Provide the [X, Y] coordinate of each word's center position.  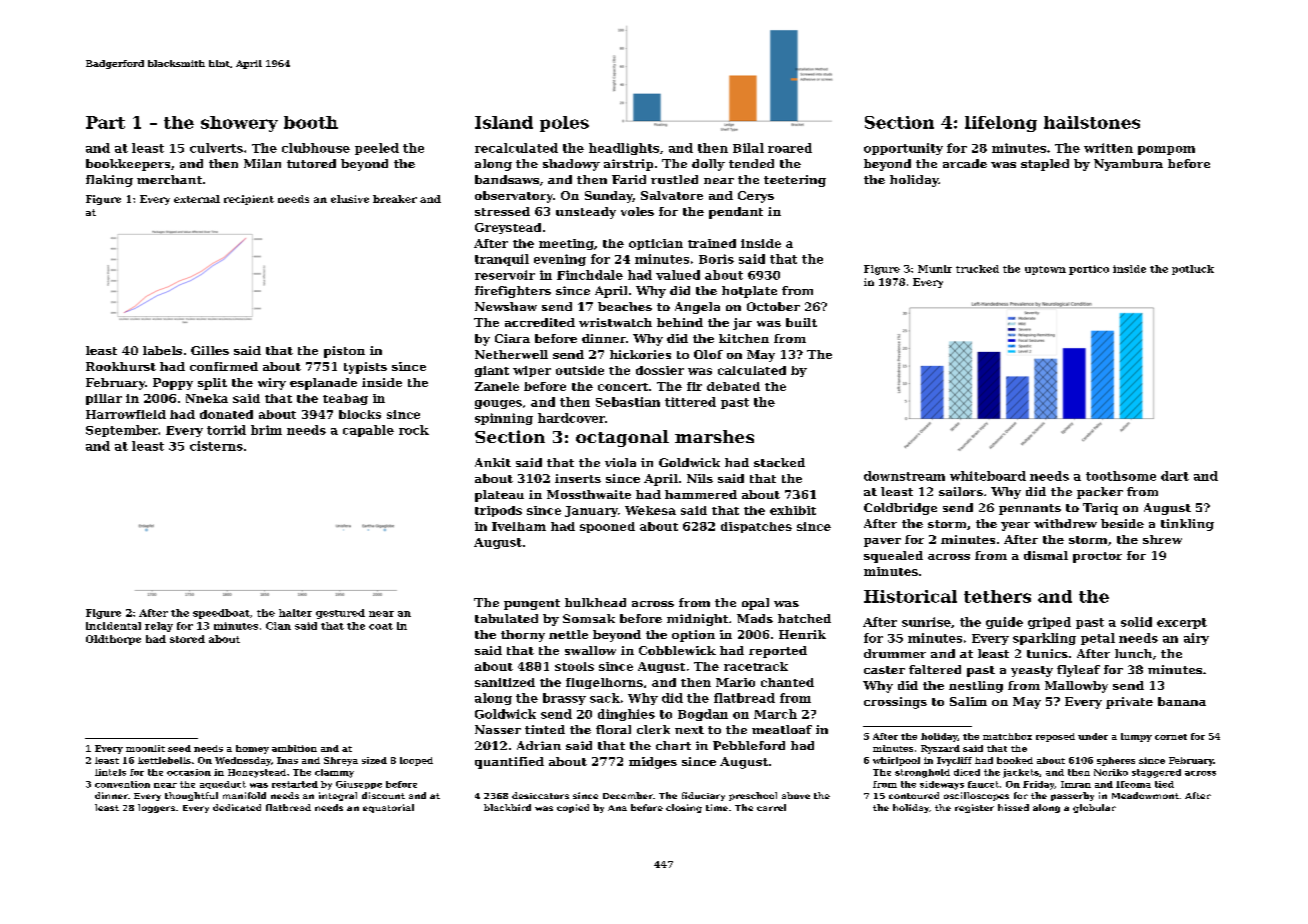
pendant [736, 213]
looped [416, 761]
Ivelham [519, 526]
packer [1100, 493]
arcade [965, 163]
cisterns [216, 446]
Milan [262, 163]
